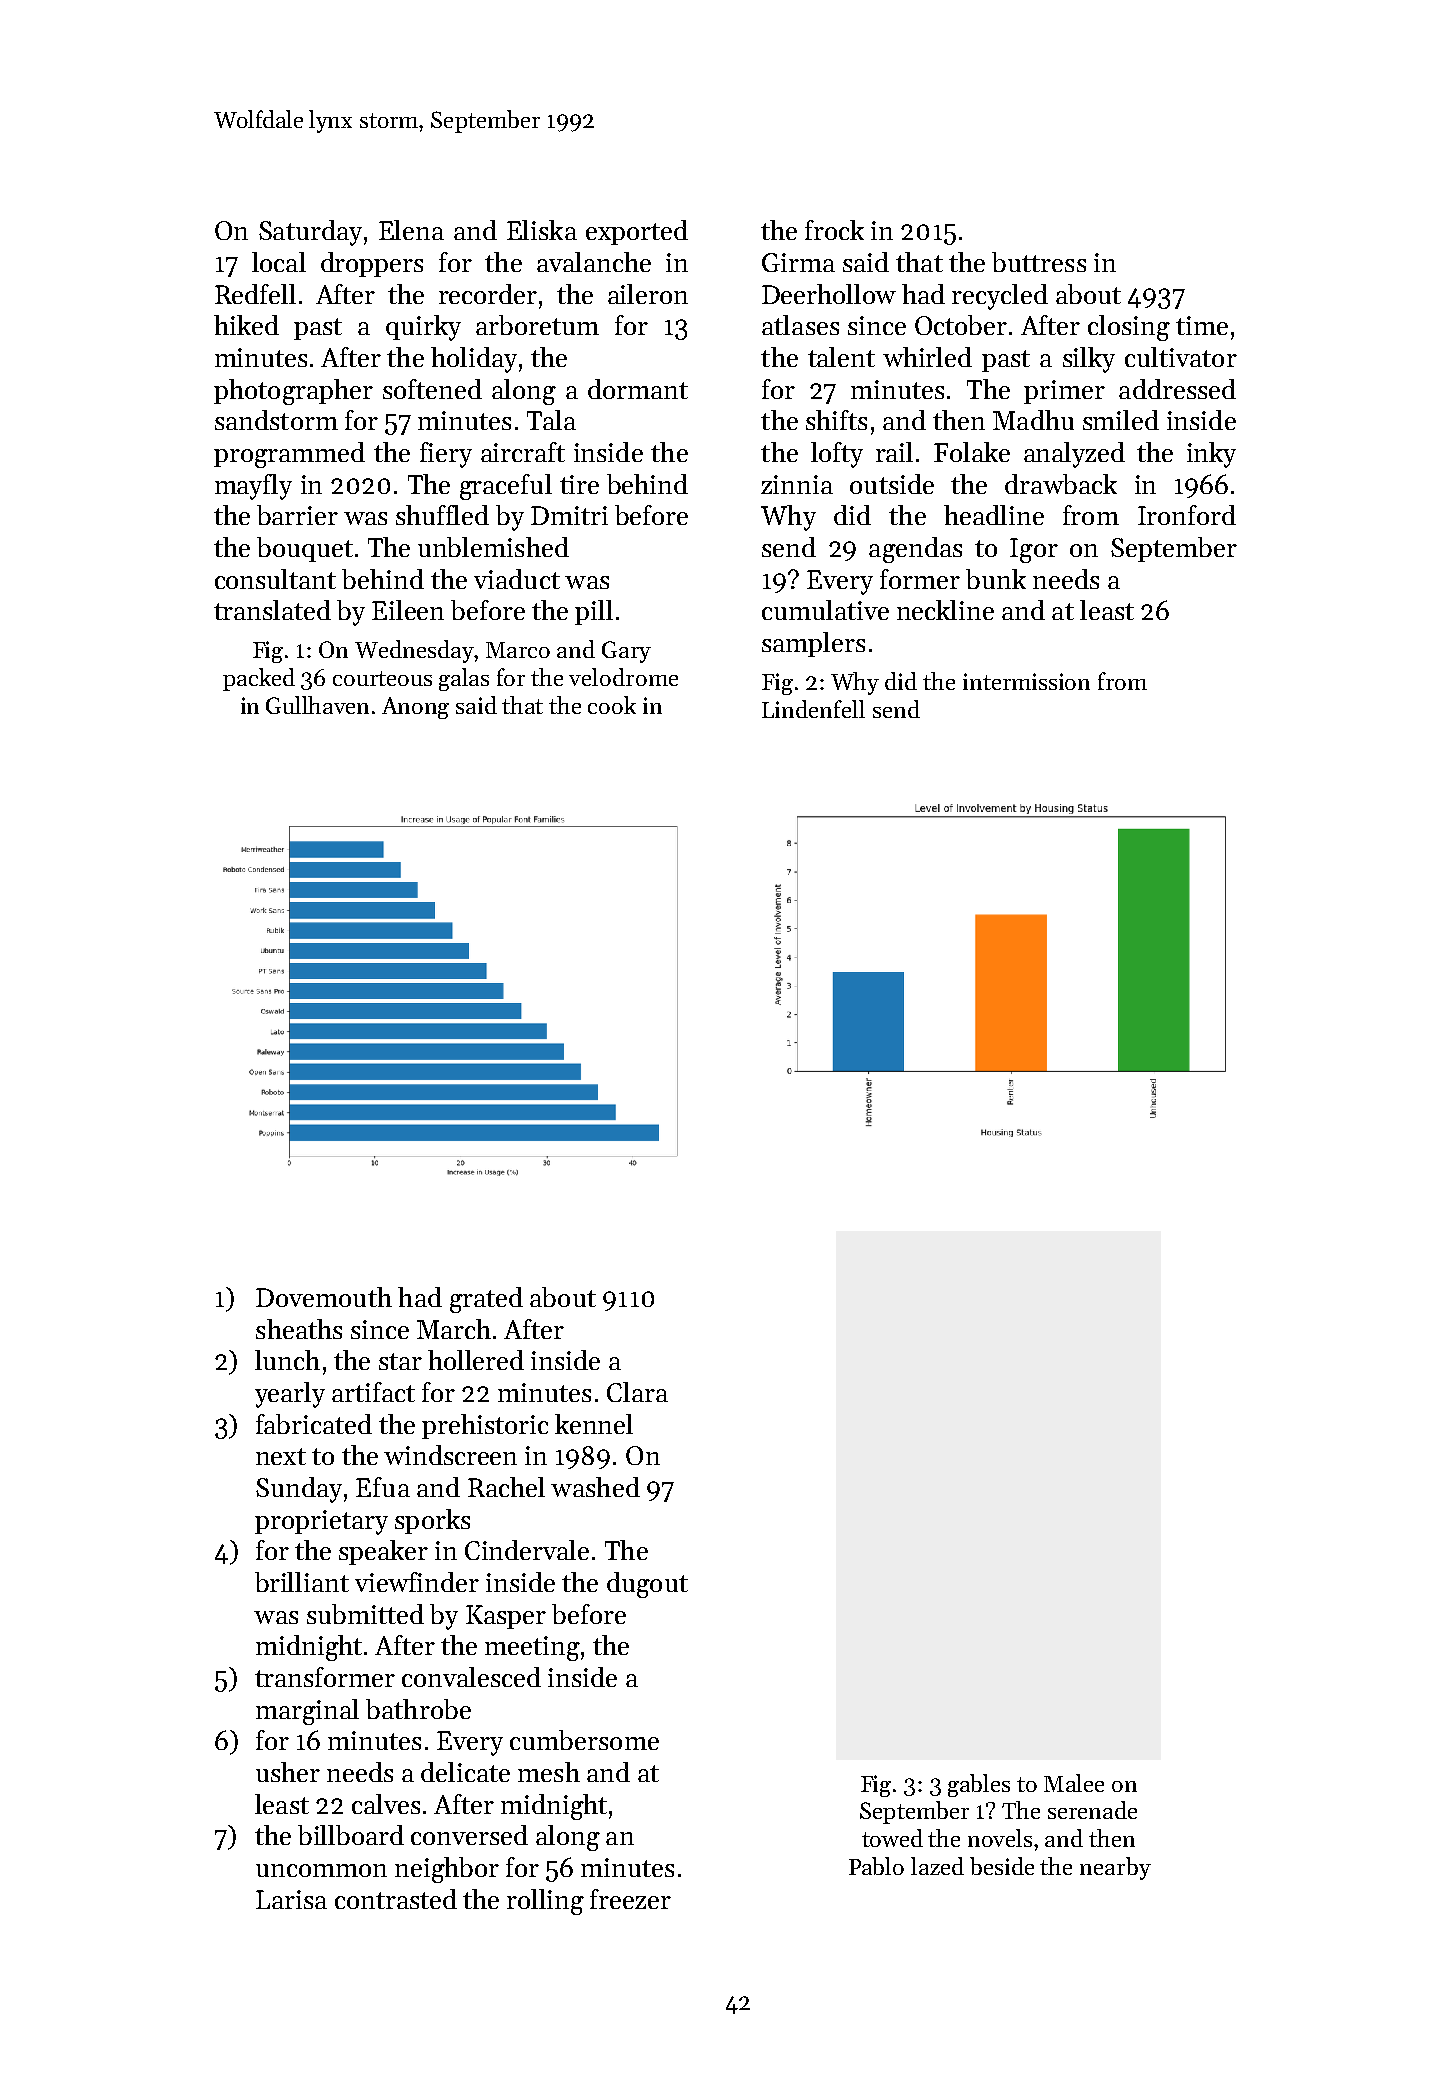 The image size is (1450, 2100). What do you see at coordinates (1092, 1810) in the screenshot?
I see `serenade` at bounding box center [1092, 1810].
